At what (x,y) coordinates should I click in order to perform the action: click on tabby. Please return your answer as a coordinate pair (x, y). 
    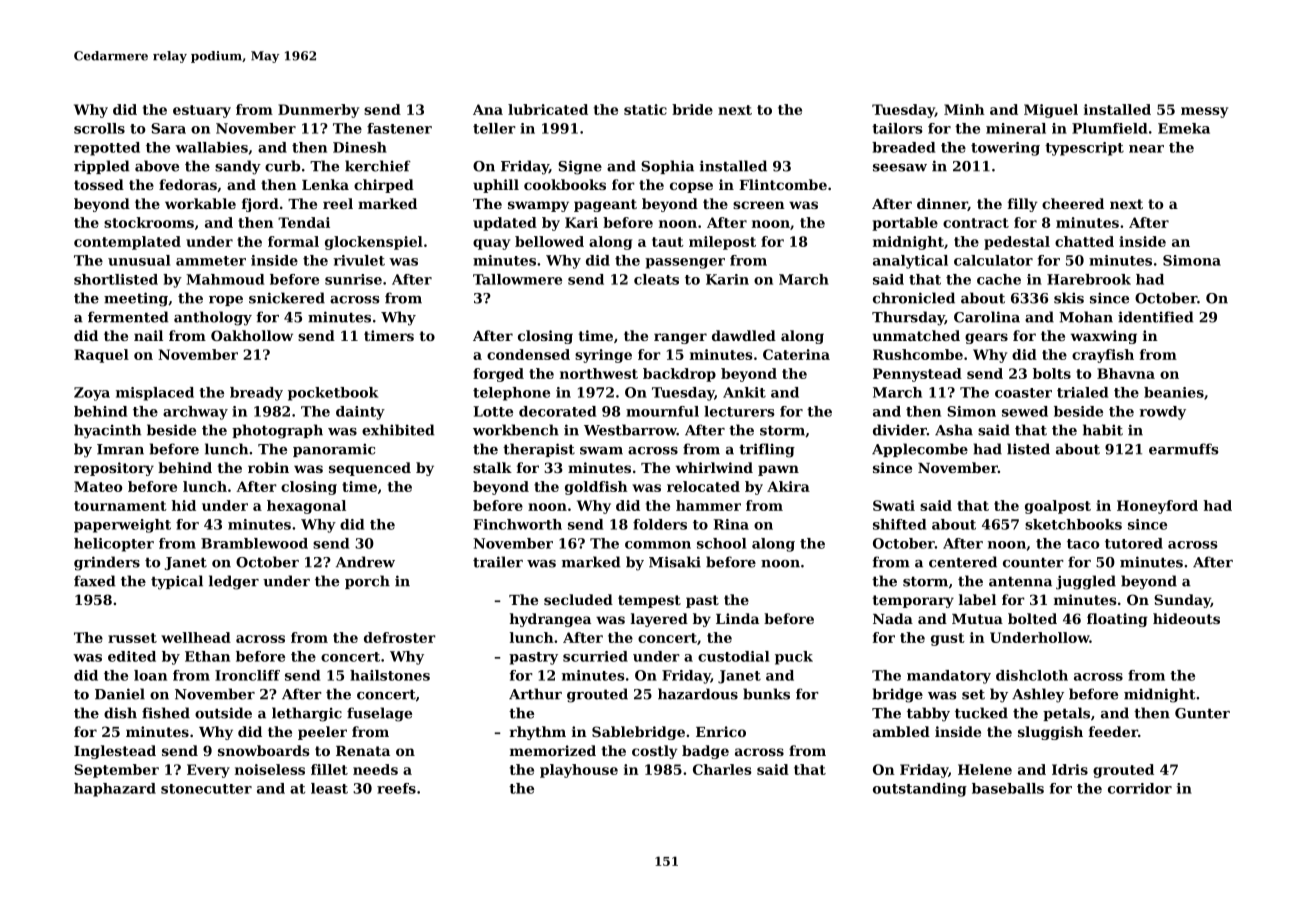
    Looking at the image, I should click on (928, 714).
